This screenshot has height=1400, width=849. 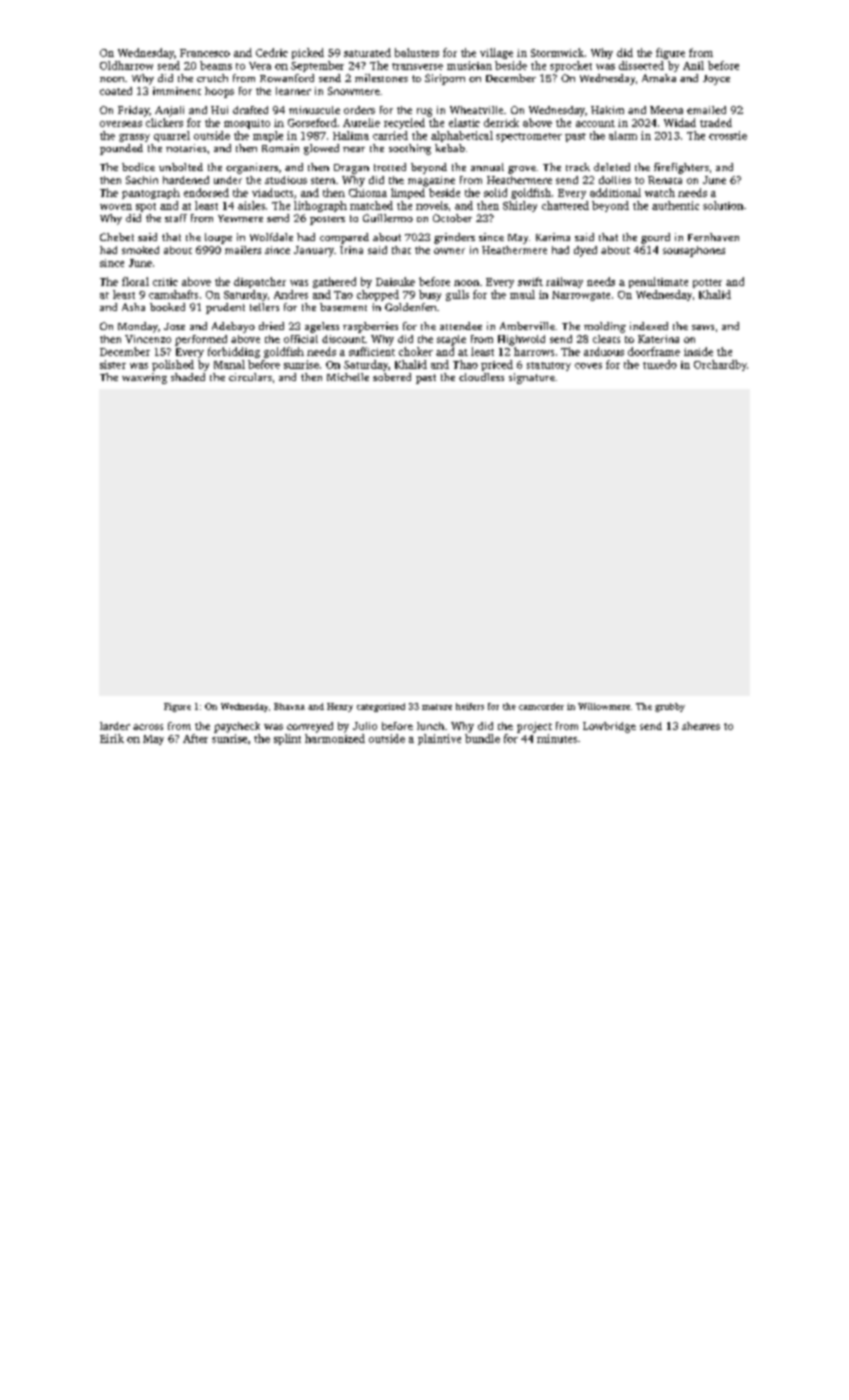 I want to click on paycheck, so click(x=237, y=727).
